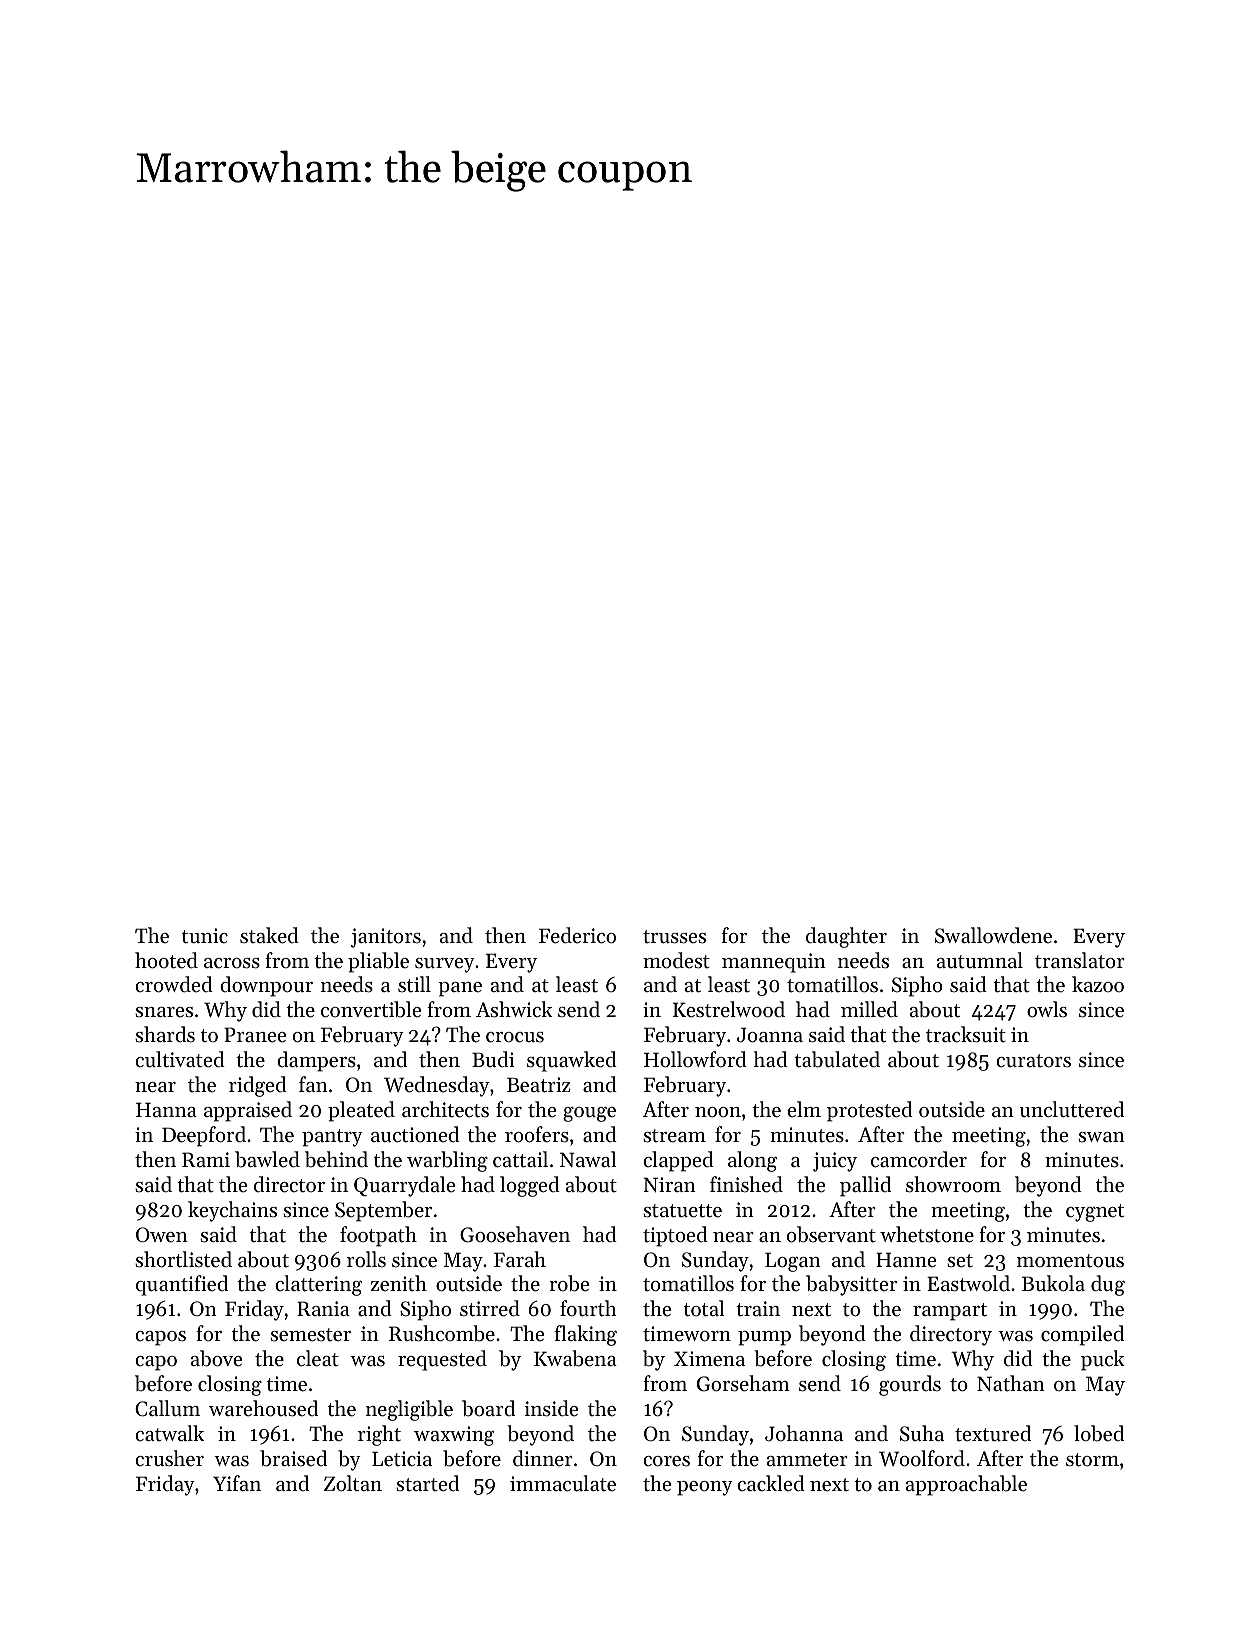  Describe the element at coordinates (1095, 1213) in the image. I see `cygnet` at that location.
